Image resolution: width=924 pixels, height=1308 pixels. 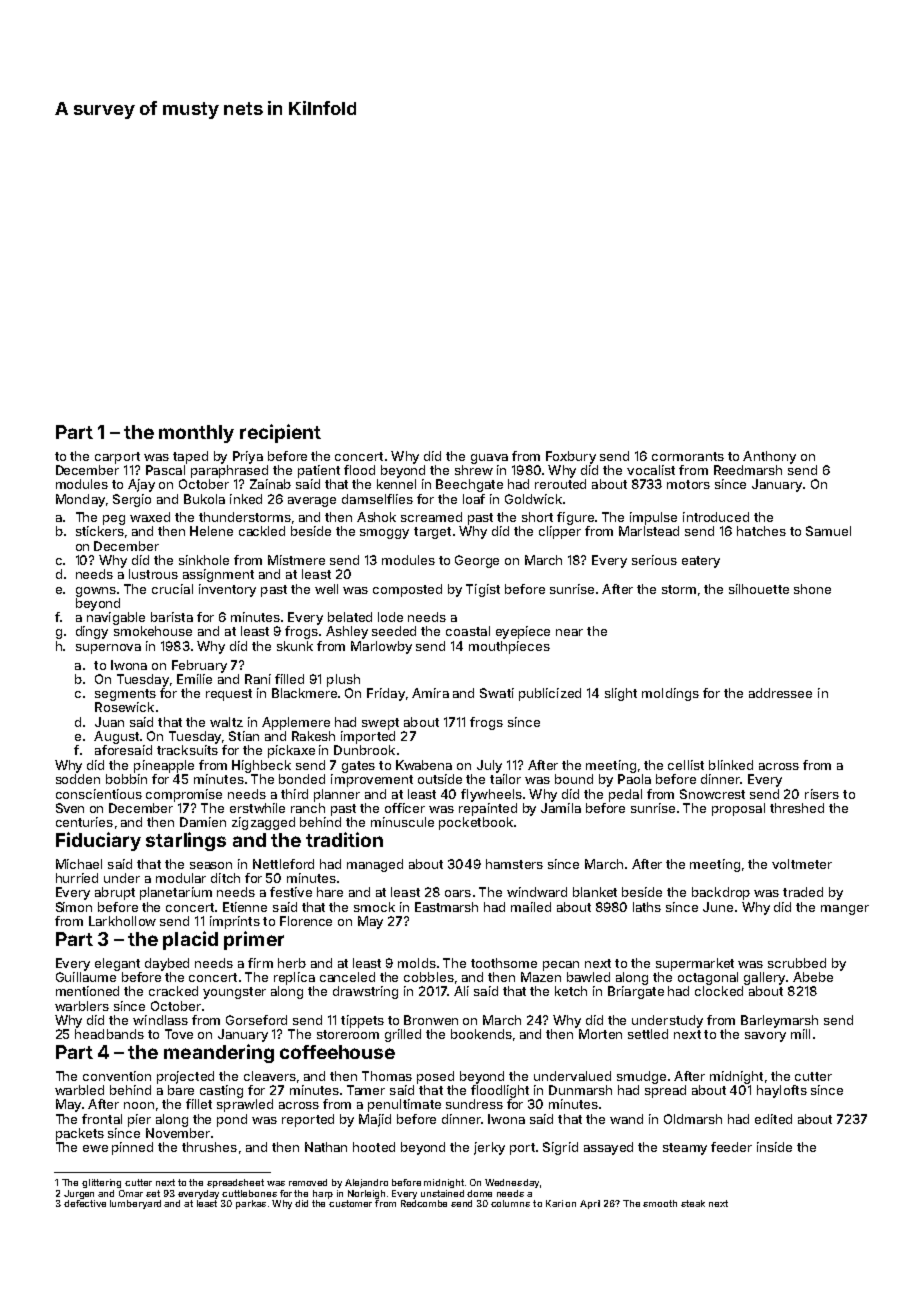 What do you see at coordinates (569, 632) in the image?
I see `near` at bounding box center [569, 632].
